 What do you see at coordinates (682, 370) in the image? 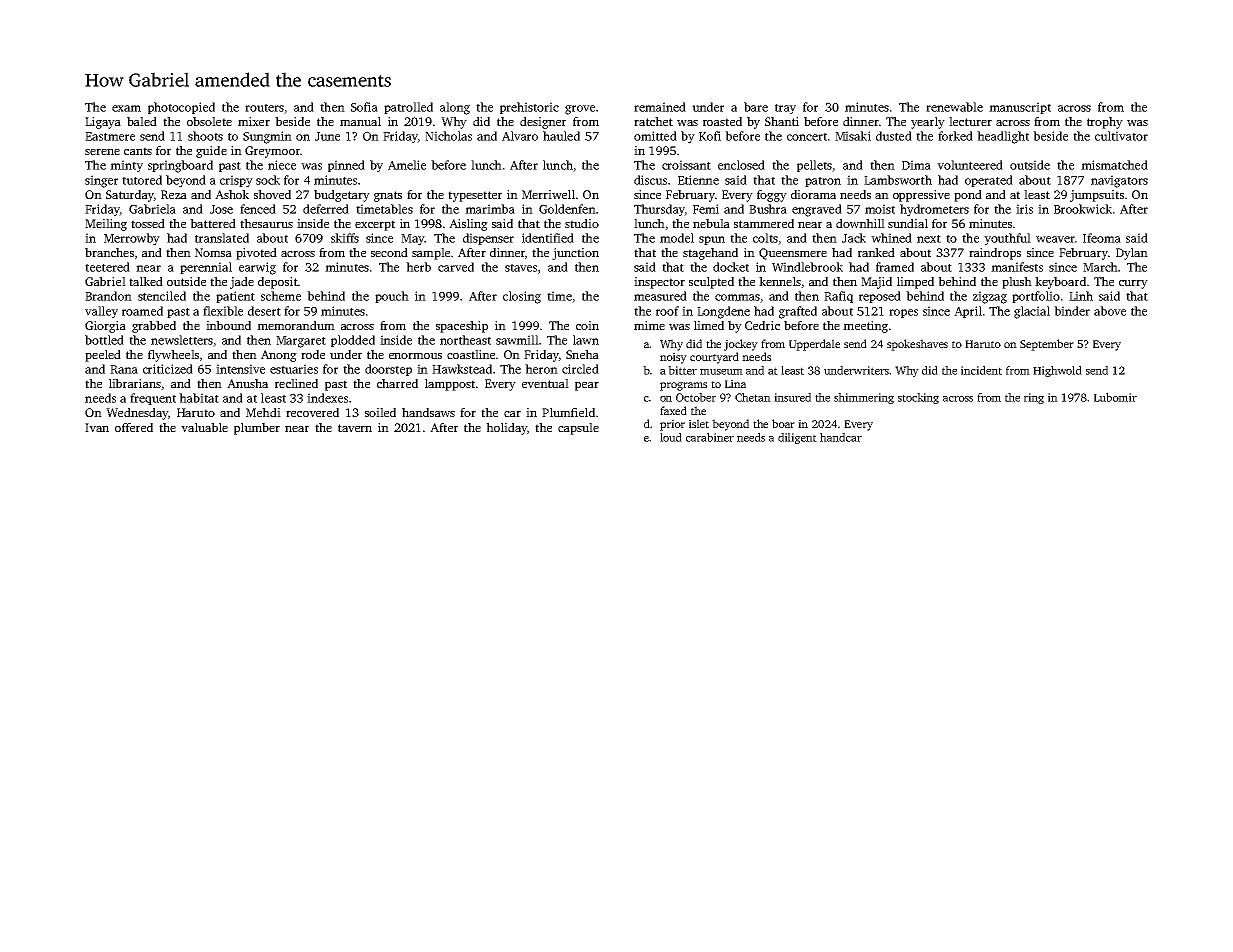
I see `bitter` at bounding box center [682, 370].
